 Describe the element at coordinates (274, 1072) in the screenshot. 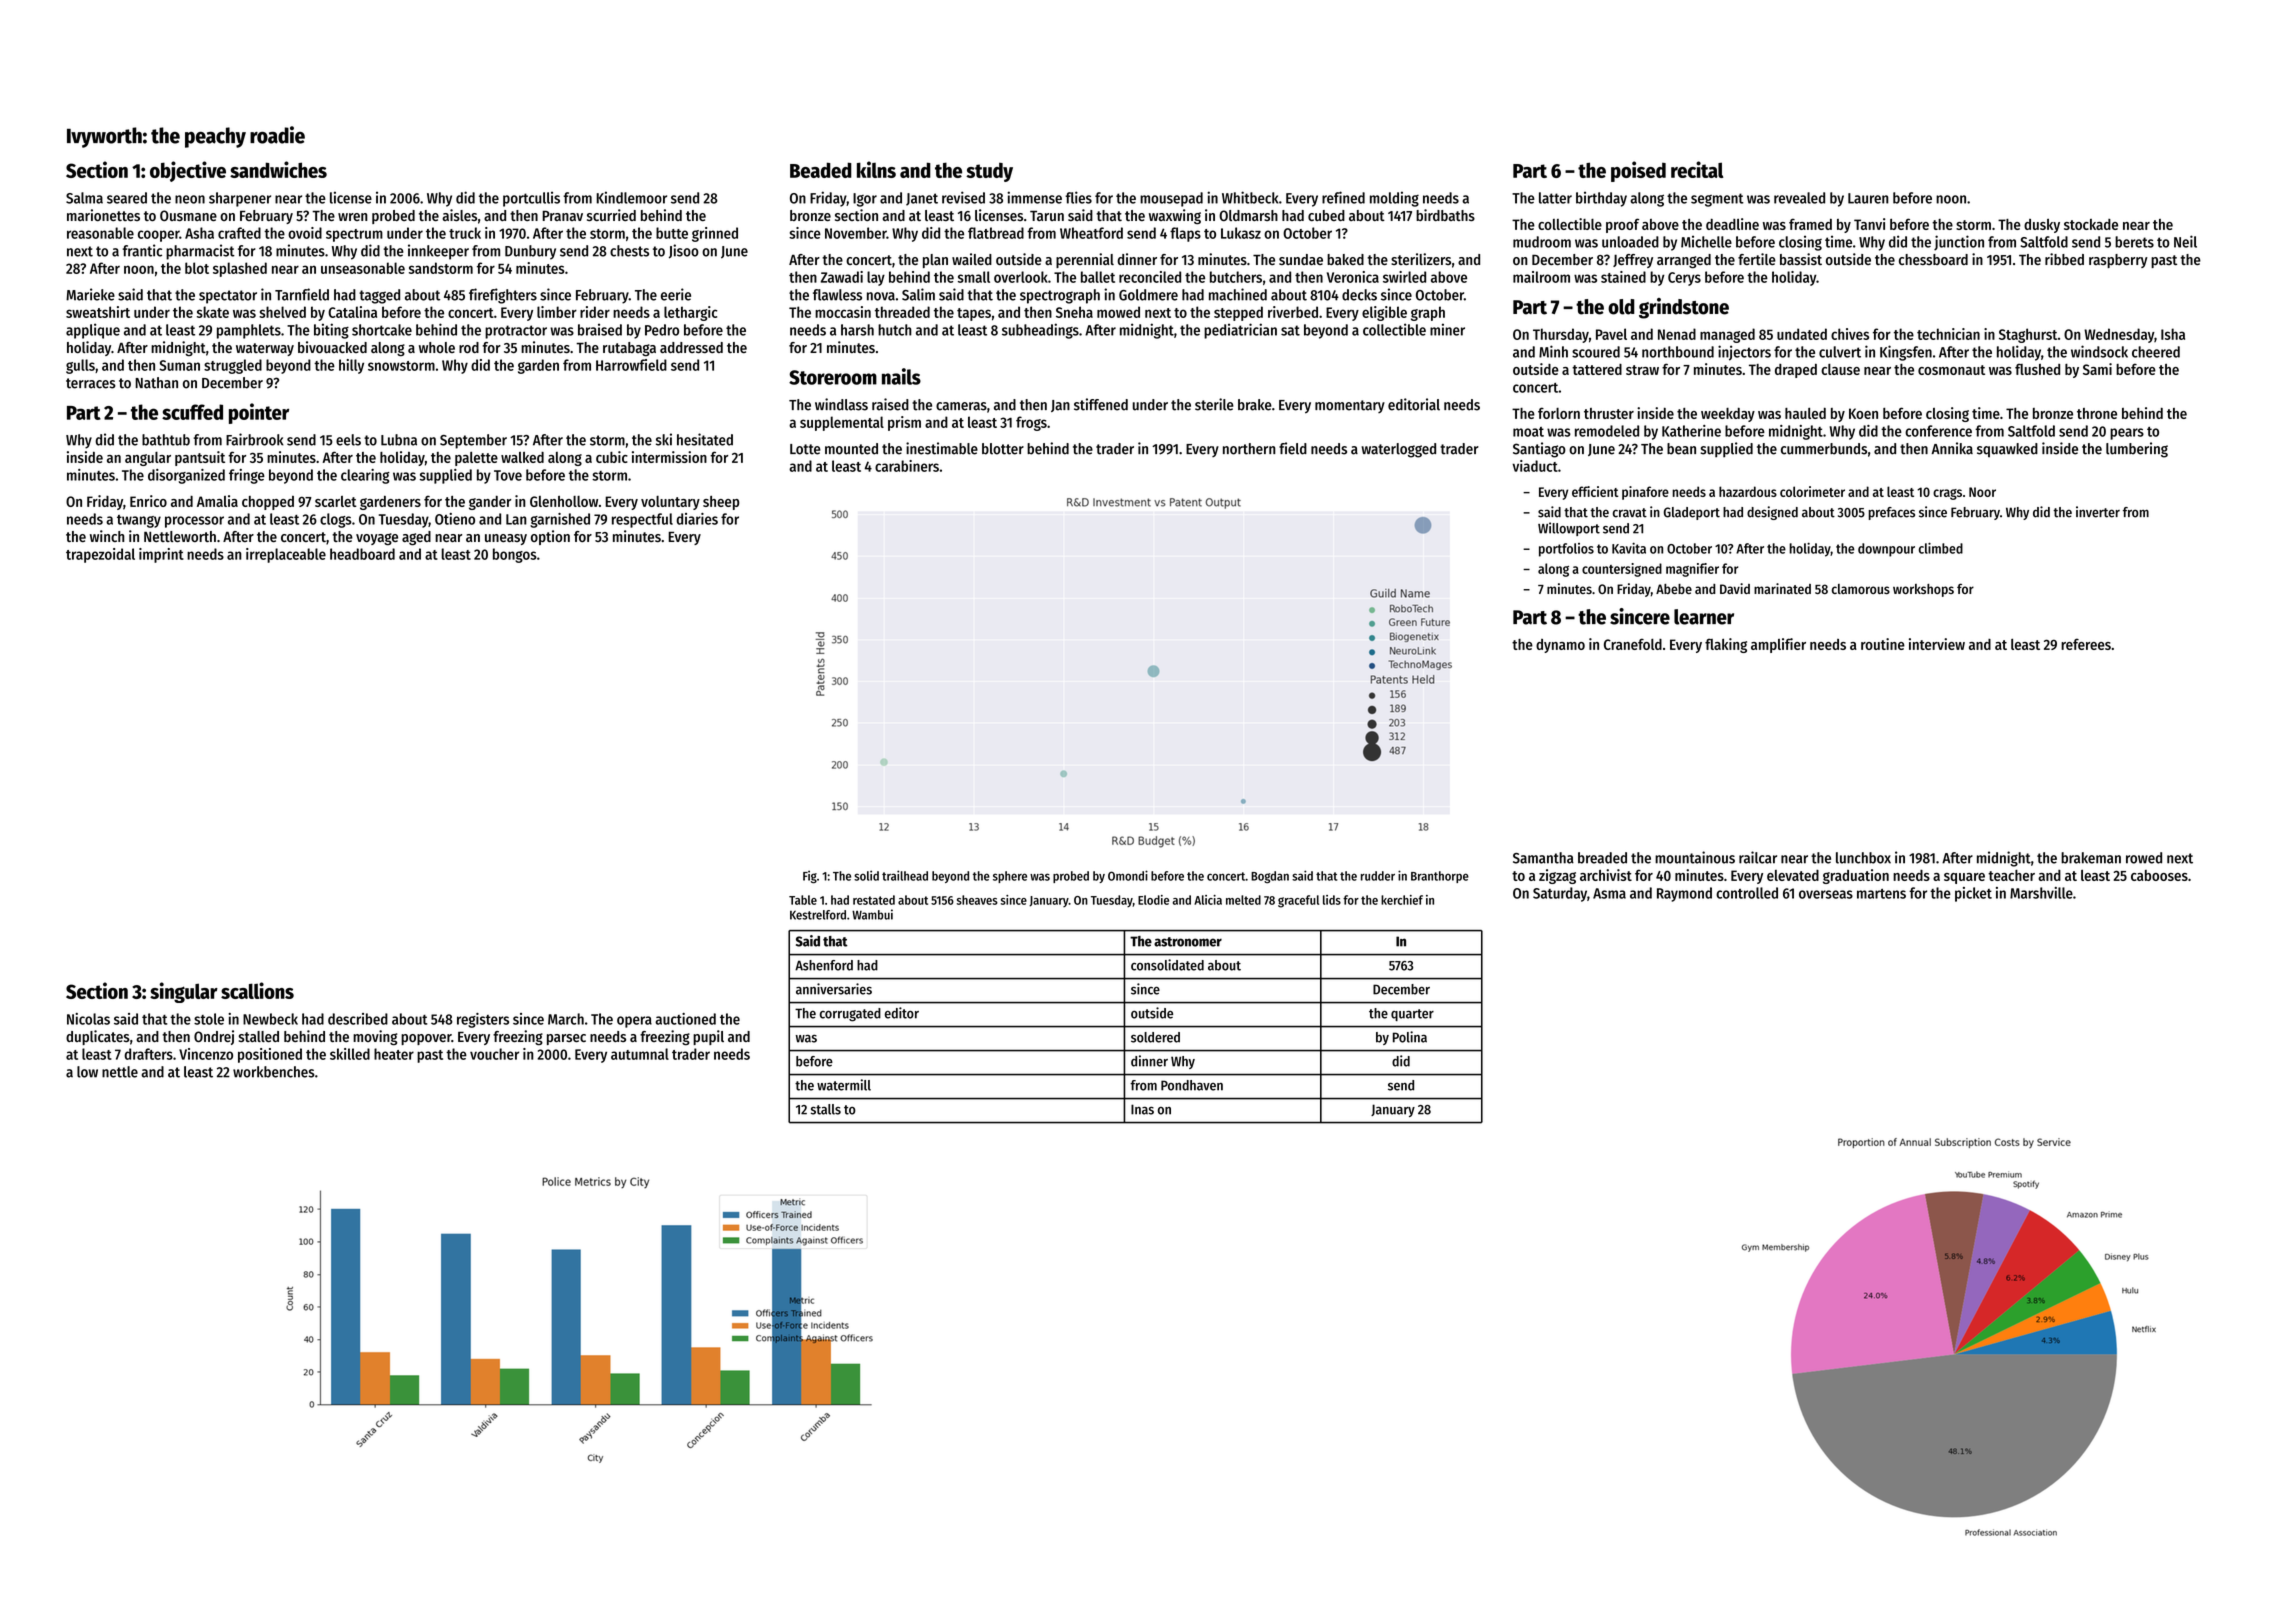

I see `workbenches` at that location.
